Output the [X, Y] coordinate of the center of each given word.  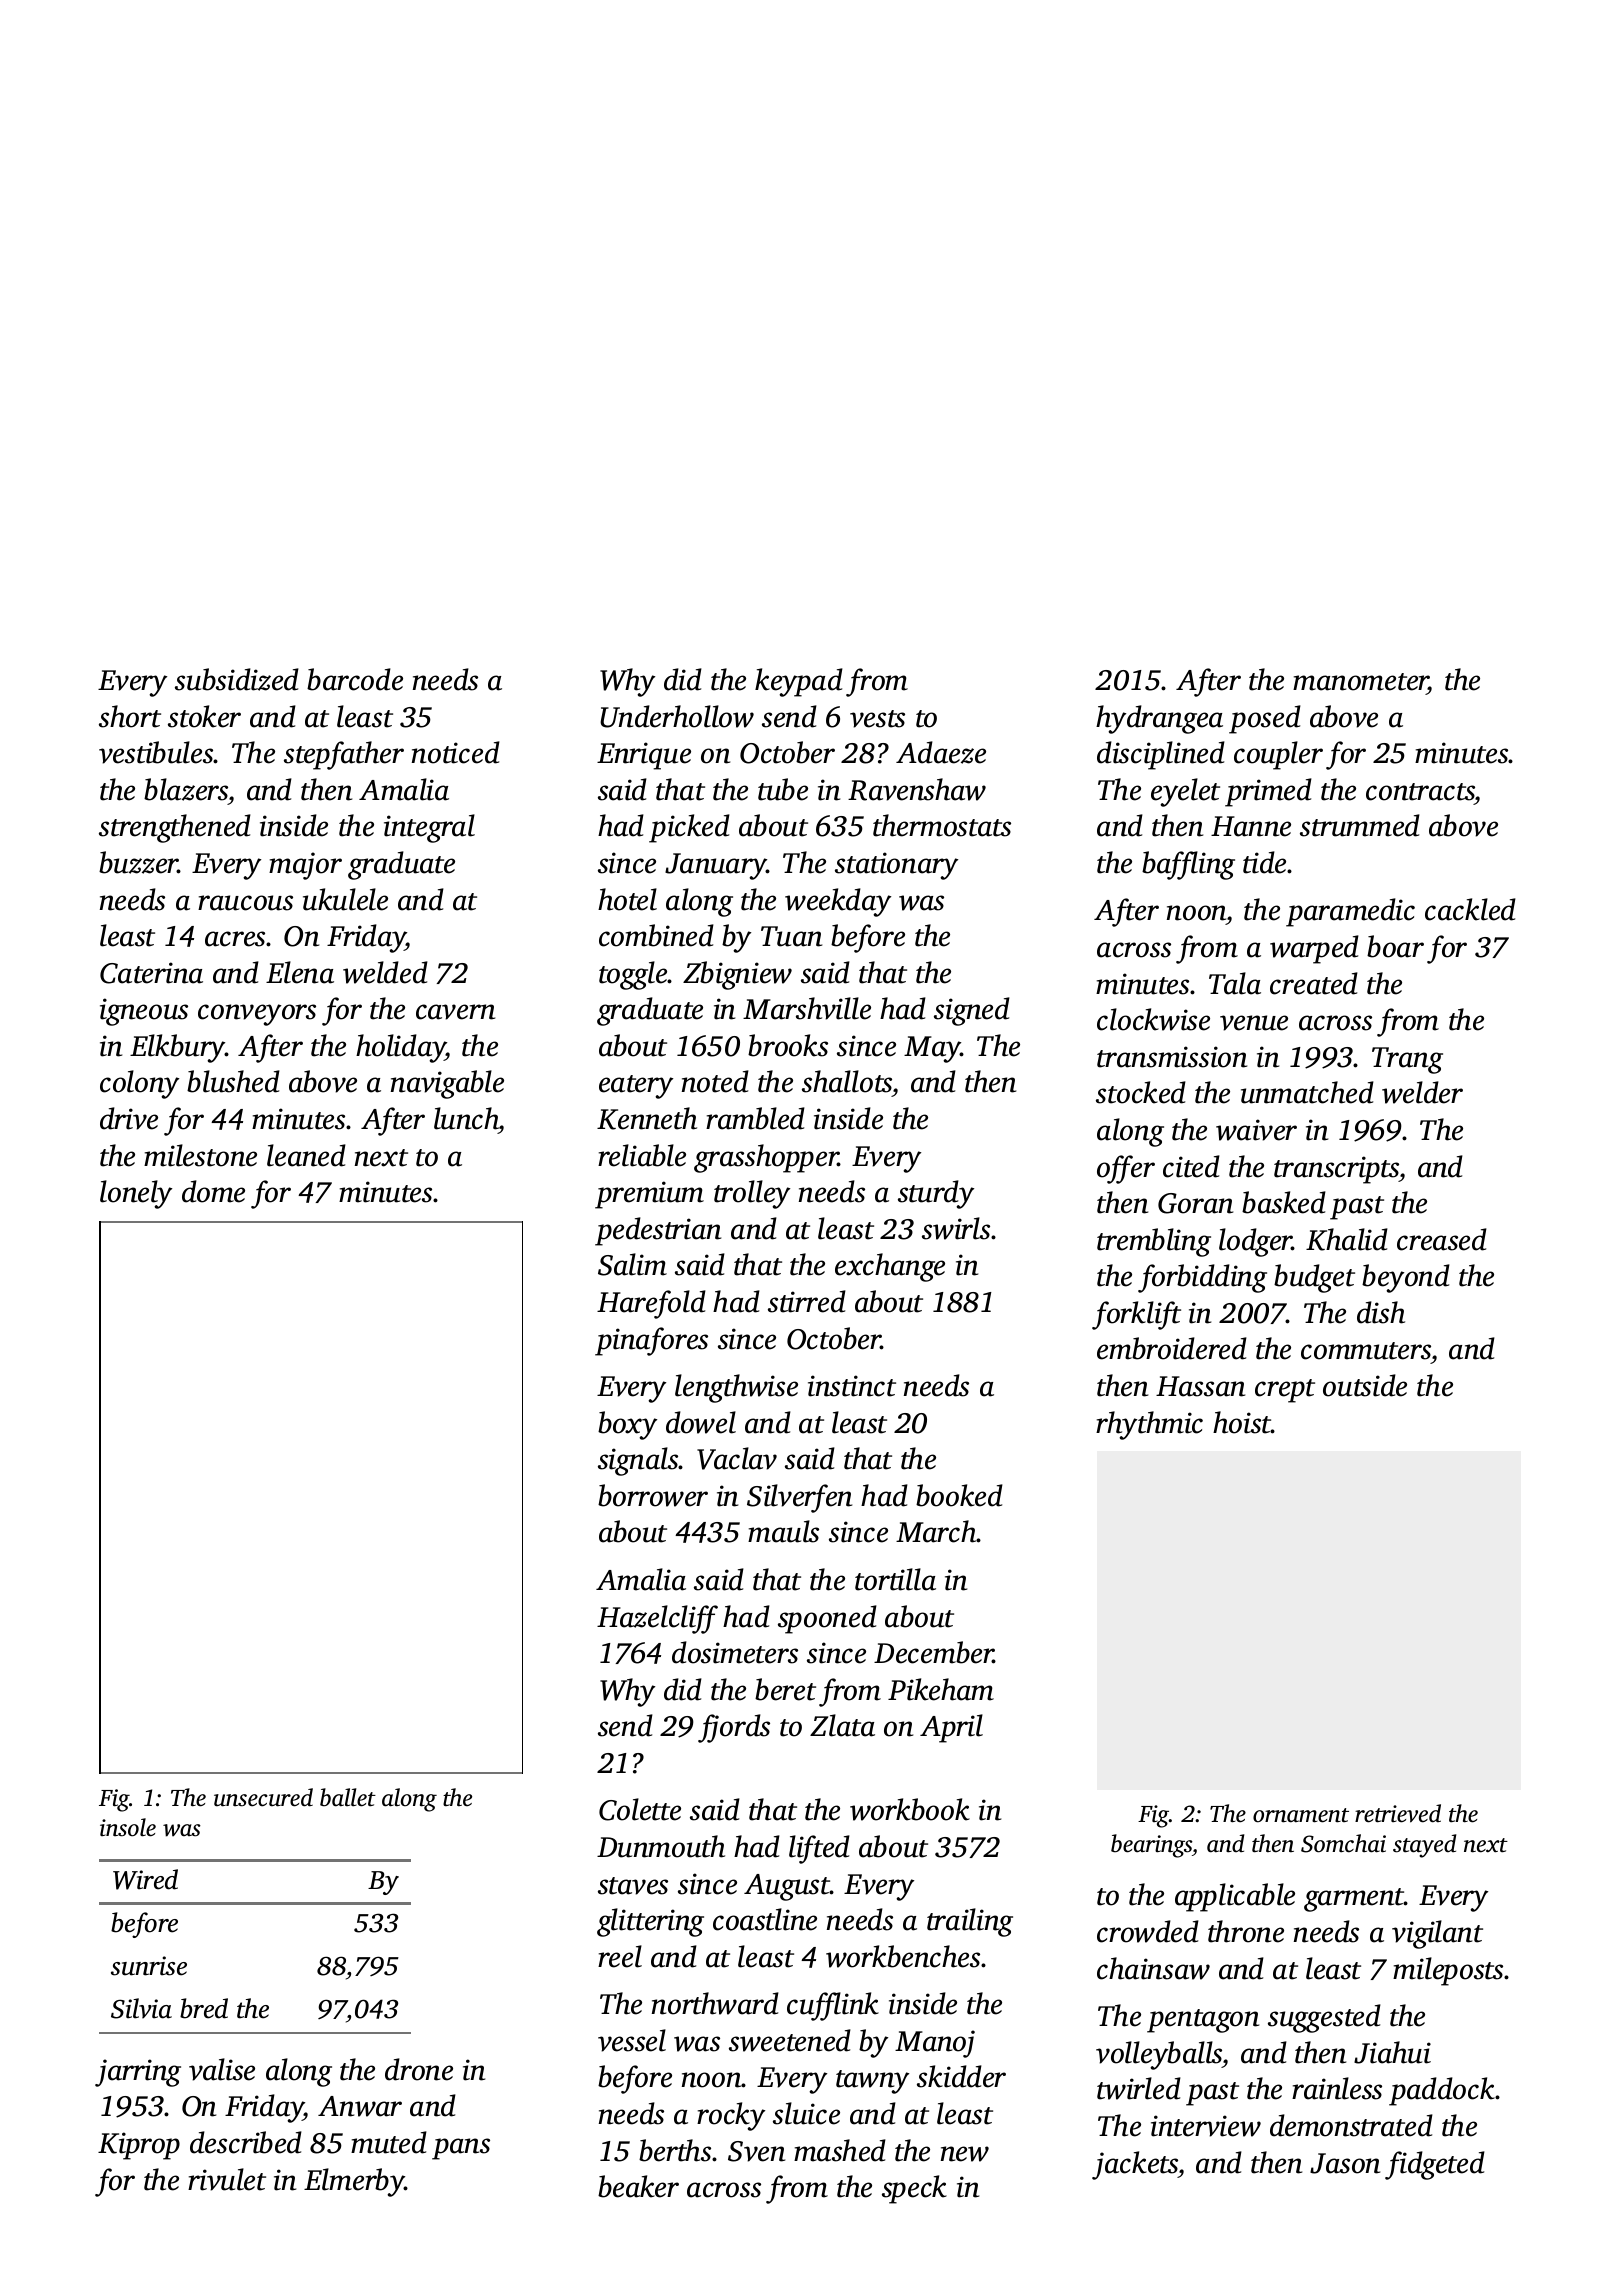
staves [633, 1886]
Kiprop [139, 2146]
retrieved [1398, 1813]
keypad [799, 682]
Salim [632, 1264]
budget [1314, 1278]
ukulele [345, 899]
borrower [653, 1495]
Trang [1407, 1060]
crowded [1148, 1931]
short [130, 716]
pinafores [651, 1341]
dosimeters [735, 1652]
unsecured [263, 1797]
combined [656, 935]
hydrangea [1159, 719]
